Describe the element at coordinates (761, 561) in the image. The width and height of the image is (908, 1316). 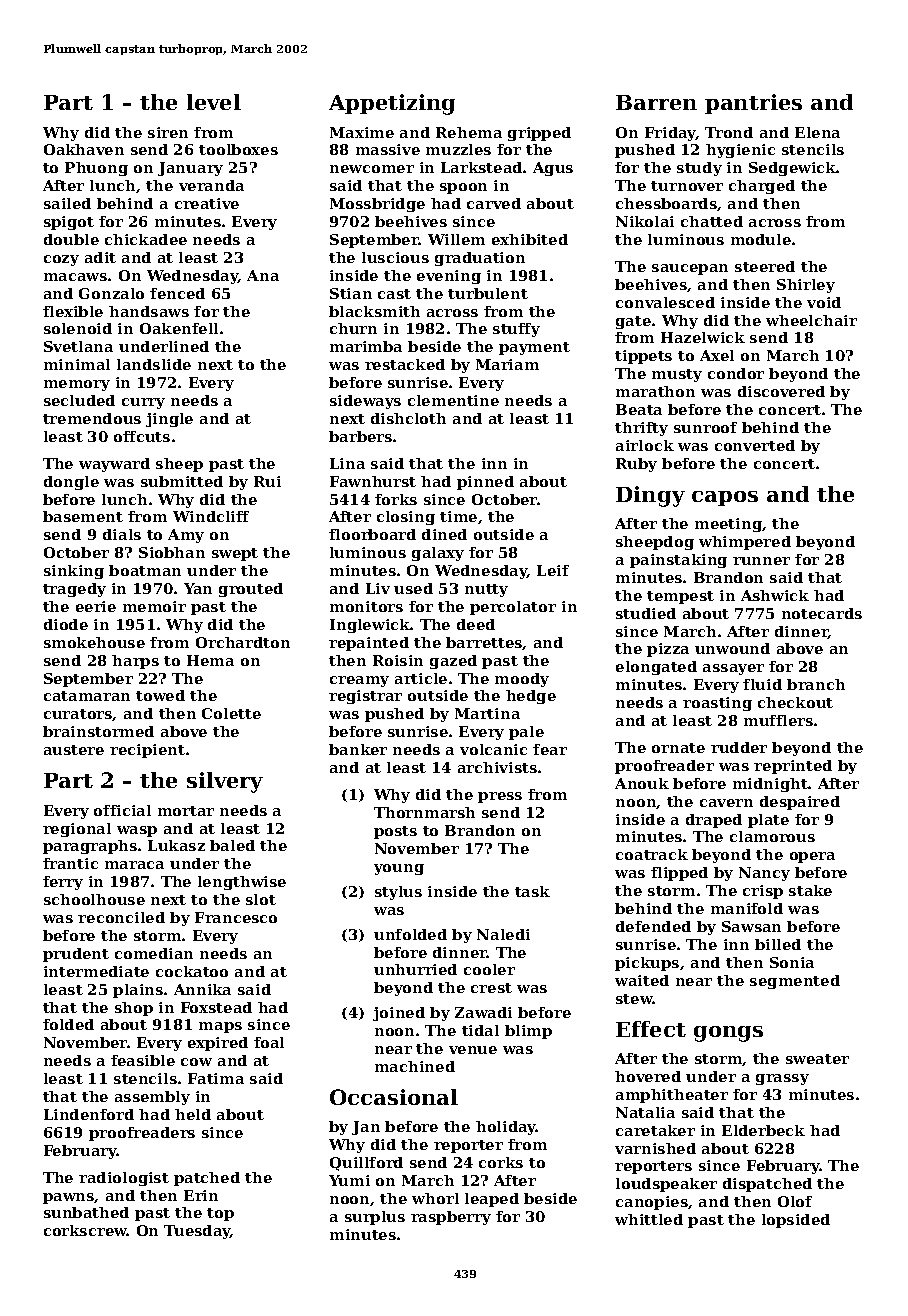
I see `runner` at that location.
